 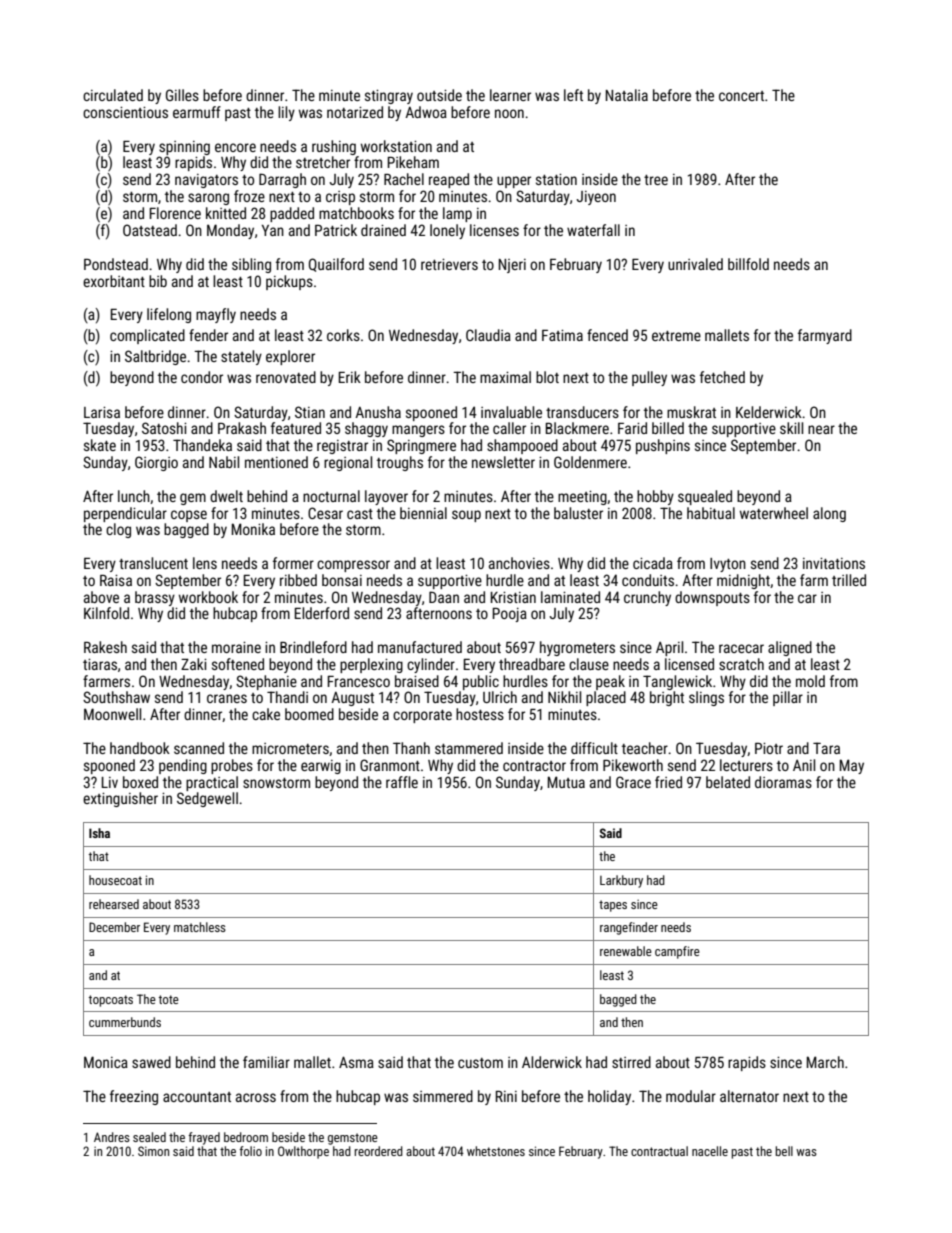 I want to click on whetstones, so click(x=496, y=1151).
